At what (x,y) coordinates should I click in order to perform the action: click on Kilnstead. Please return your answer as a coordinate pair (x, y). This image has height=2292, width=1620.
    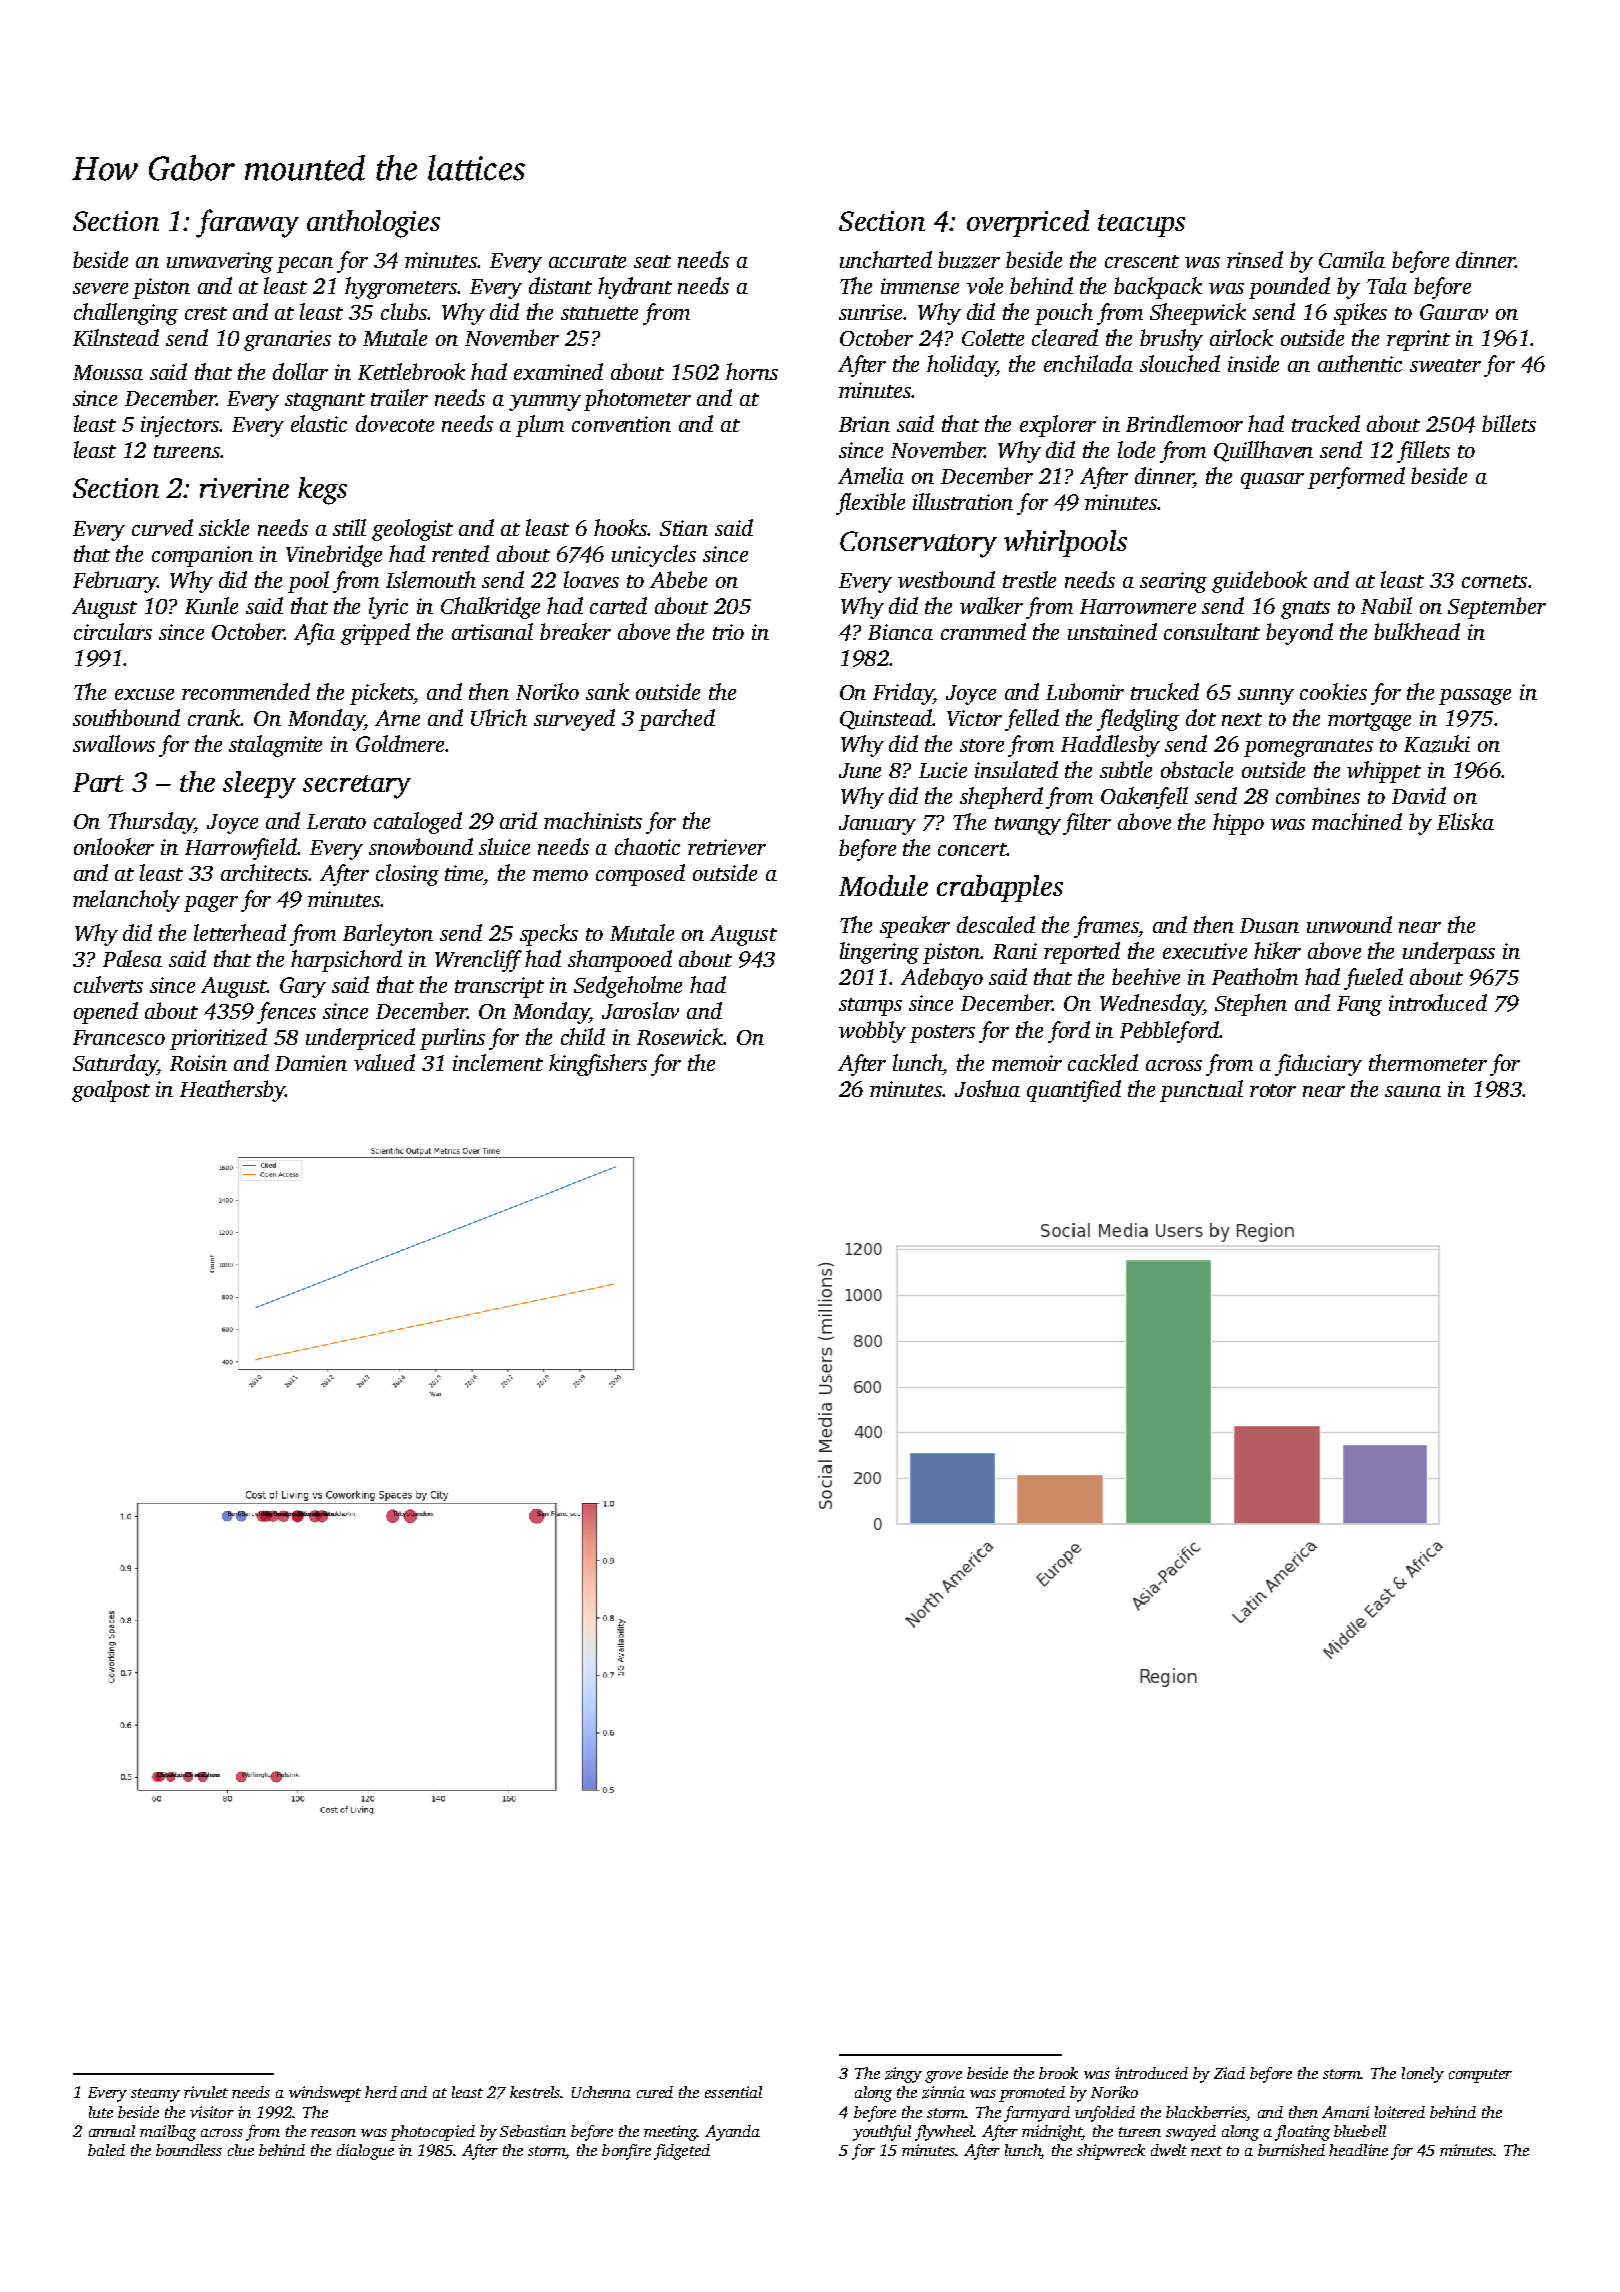
    Looking at the image, I should click on (116, 337).
